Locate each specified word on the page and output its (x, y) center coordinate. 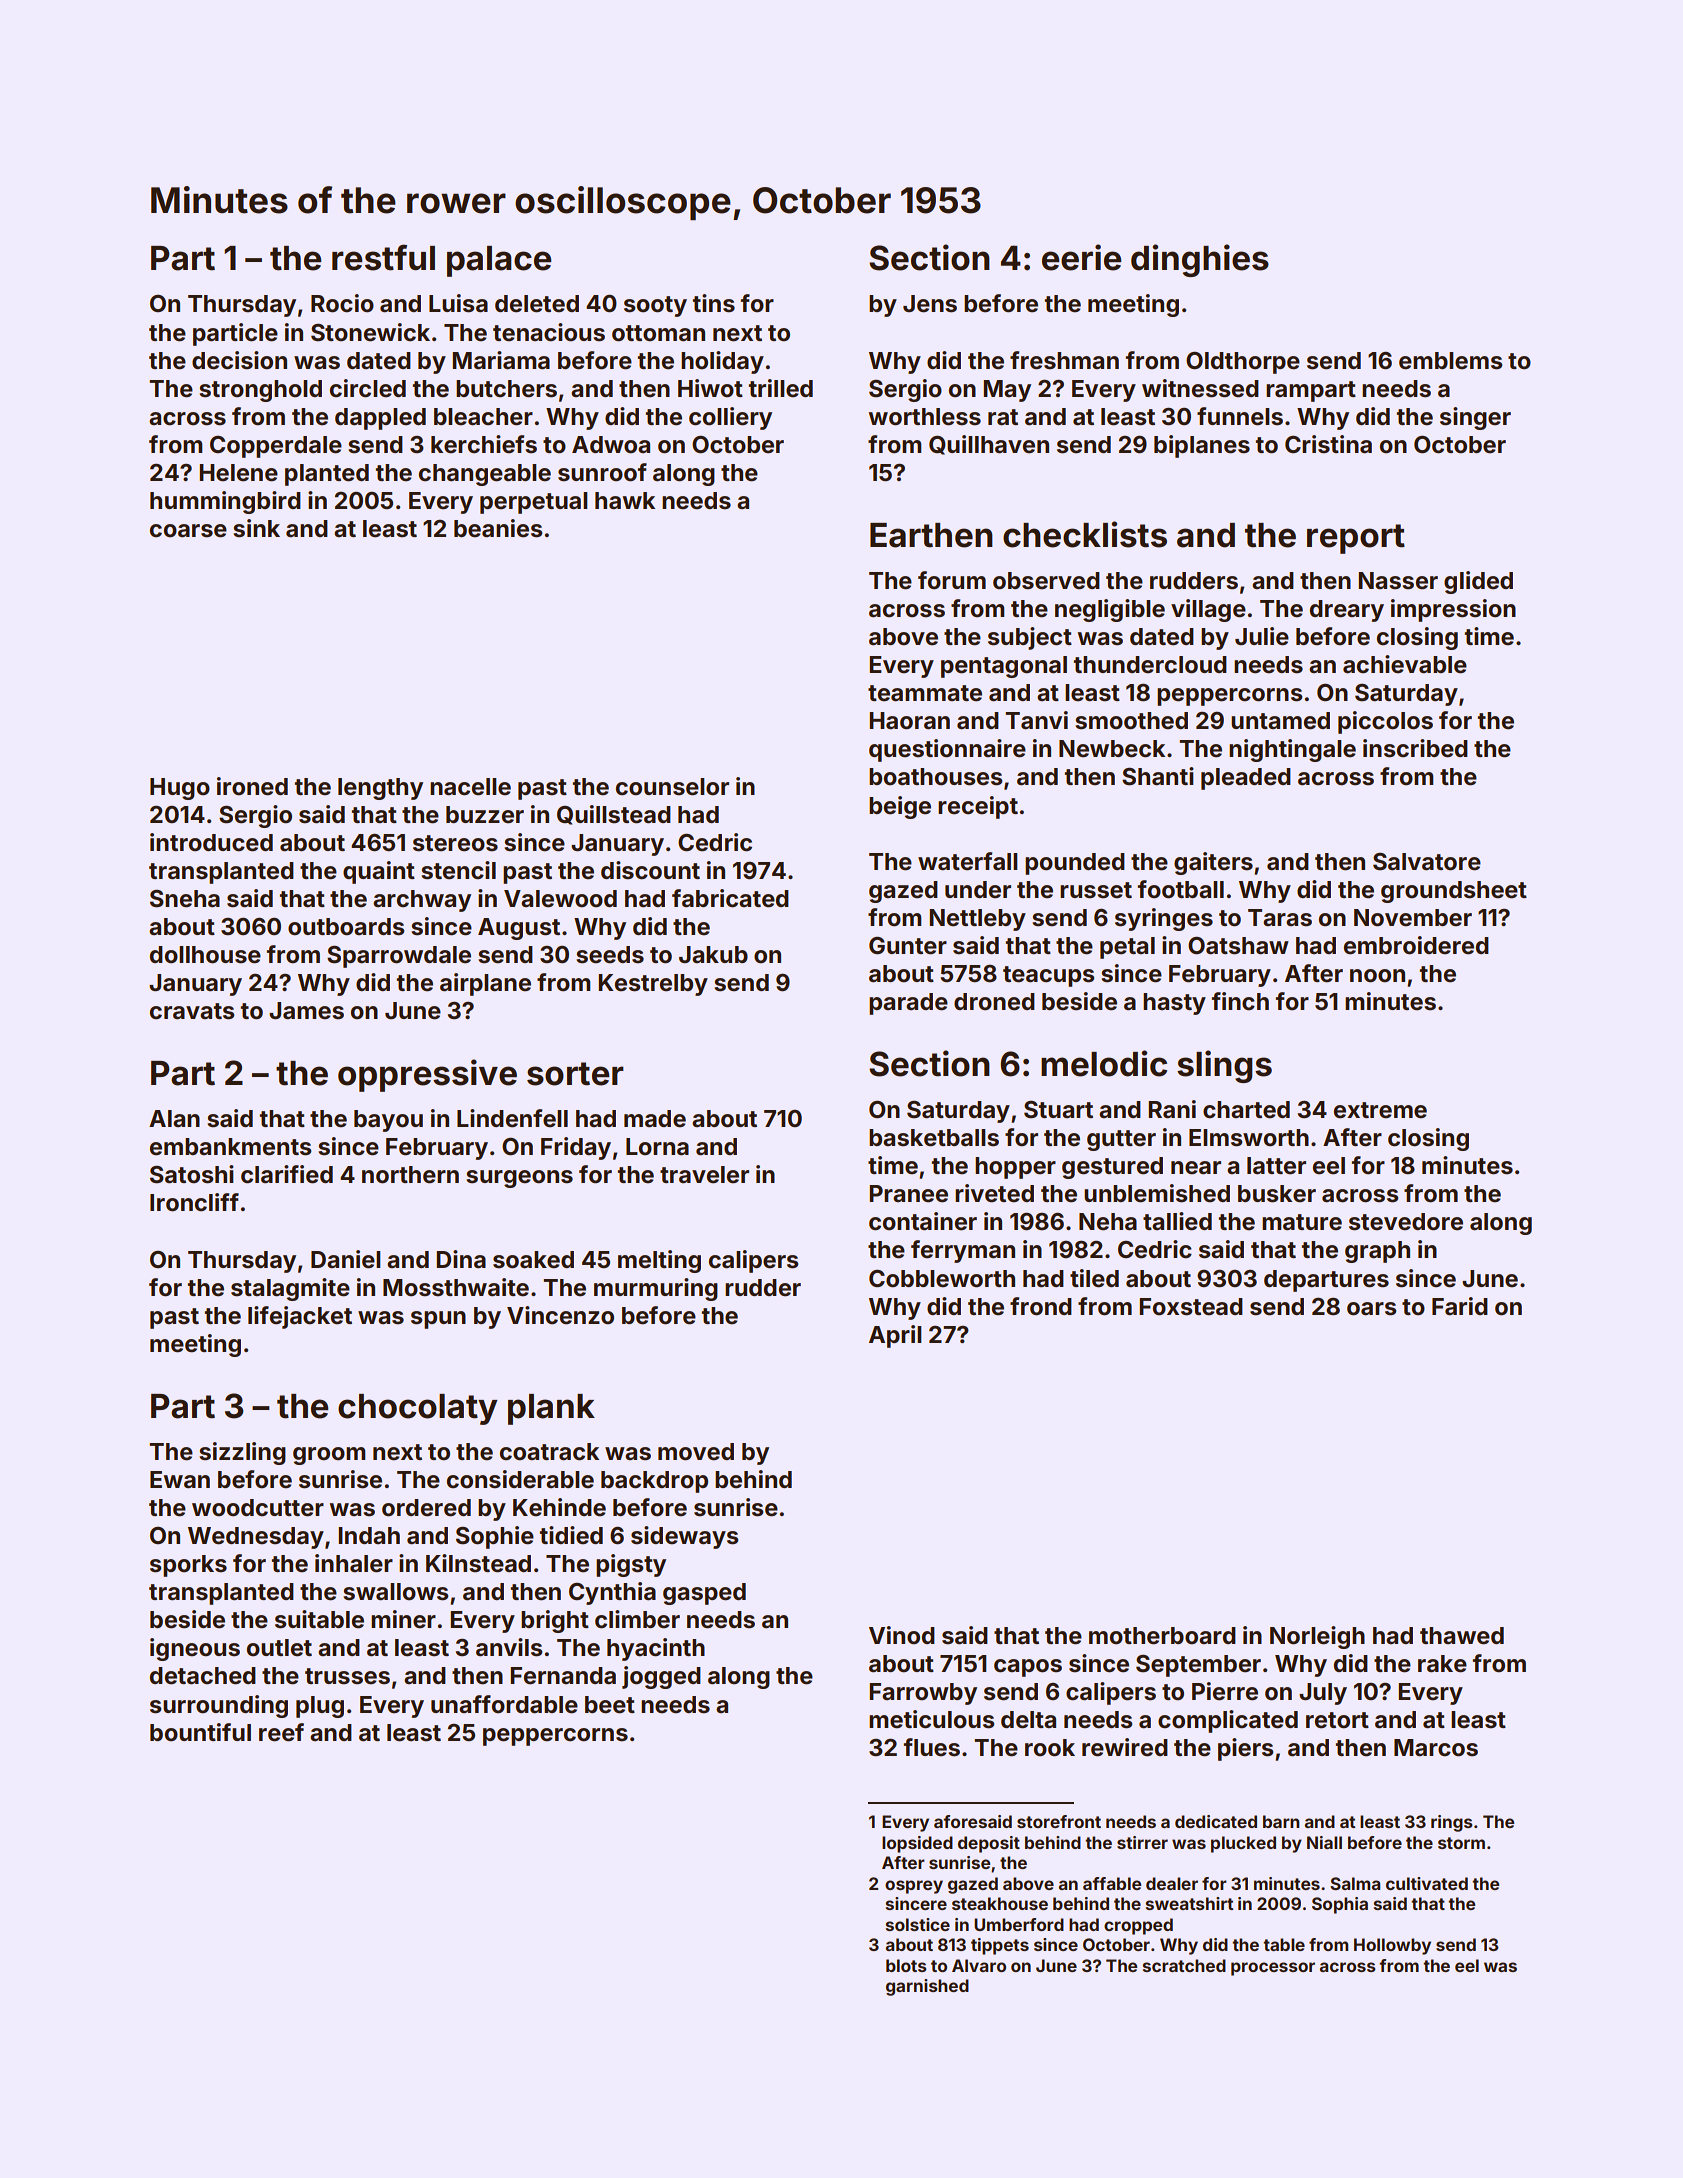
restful (383, 257)
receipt (978, 807)
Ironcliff (194, 1202)
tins (714, 303)
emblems (1450, 361)
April (895, 1336)
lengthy (380, 789)
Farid (1460, 1306)
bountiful (200, 1732)
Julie (1262, 636)
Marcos (1436, 1748)
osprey (914, 1887)
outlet (279, 1648)
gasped (704, 1594)
